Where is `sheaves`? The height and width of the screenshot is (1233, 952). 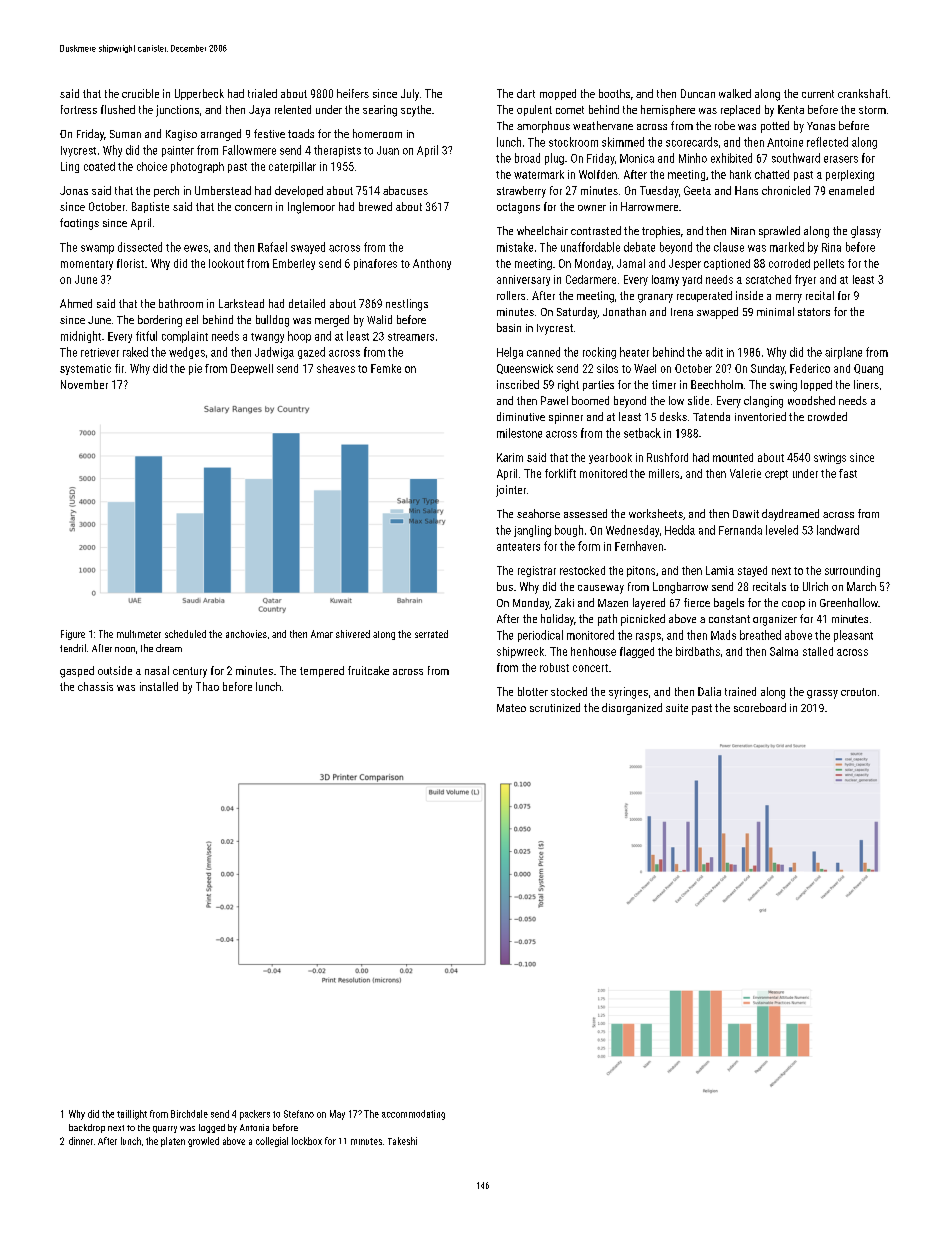
sheaves is located at coordinates (336, 368).
